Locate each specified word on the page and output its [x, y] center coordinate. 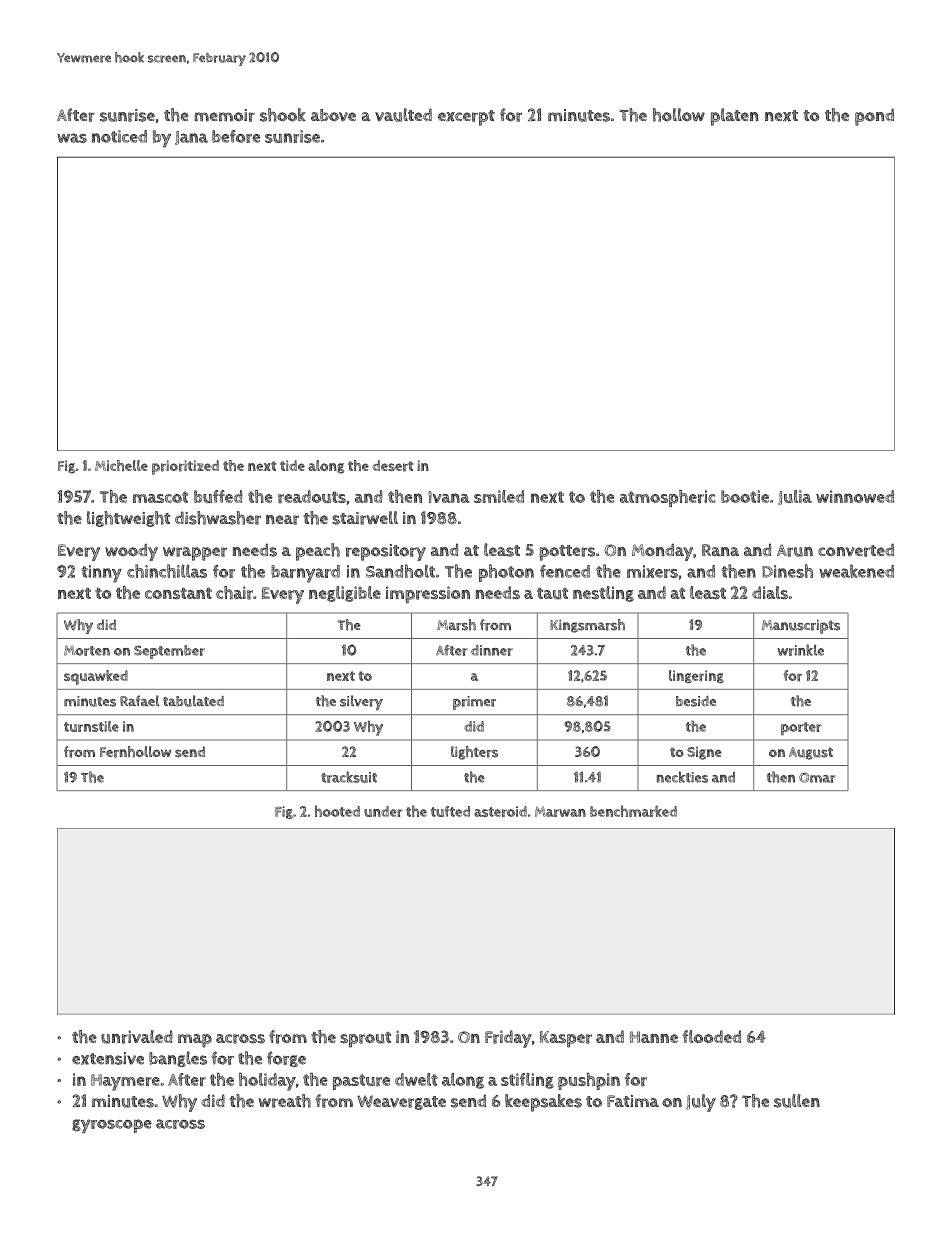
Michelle [121, 465]
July [701, 1103]
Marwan [560, 811]
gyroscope [112, 1126]
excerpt [466, 118]
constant [178, 593]
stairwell [365, 518]
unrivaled [137, 1037]
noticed [119, 136]
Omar [817, 777]
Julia [795, 497]
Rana [720, 550]
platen [735, 117]
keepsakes [543, 1103]
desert [392, 466]
